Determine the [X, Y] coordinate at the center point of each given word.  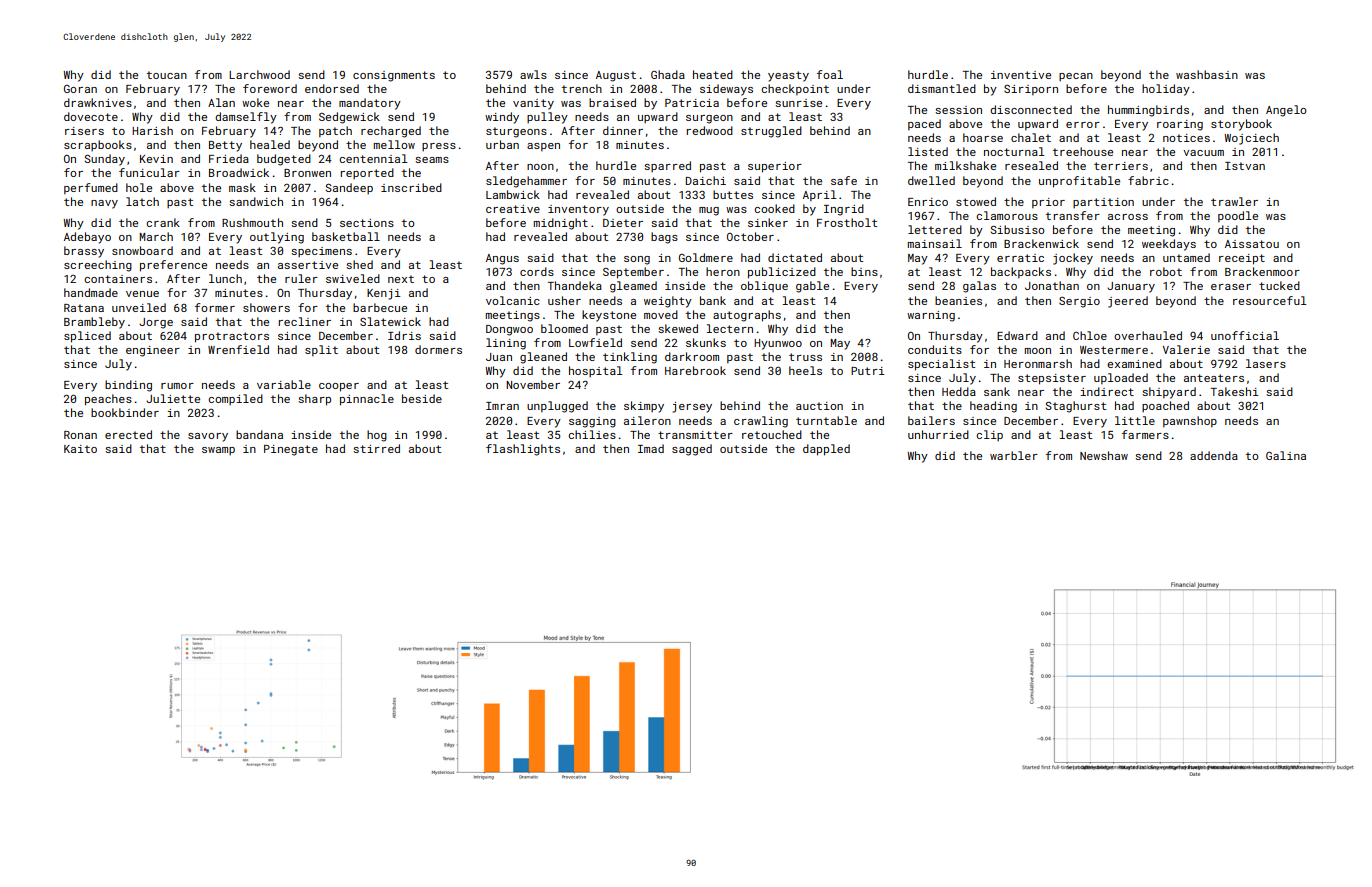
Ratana [84, 308]
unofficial [1245, 335]
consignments [394, 76]
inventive [1021, 75]
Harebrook [695, 370]
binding [128, 386]
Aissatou [1252, 244]
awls [533, 74]
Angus [502, 259]
